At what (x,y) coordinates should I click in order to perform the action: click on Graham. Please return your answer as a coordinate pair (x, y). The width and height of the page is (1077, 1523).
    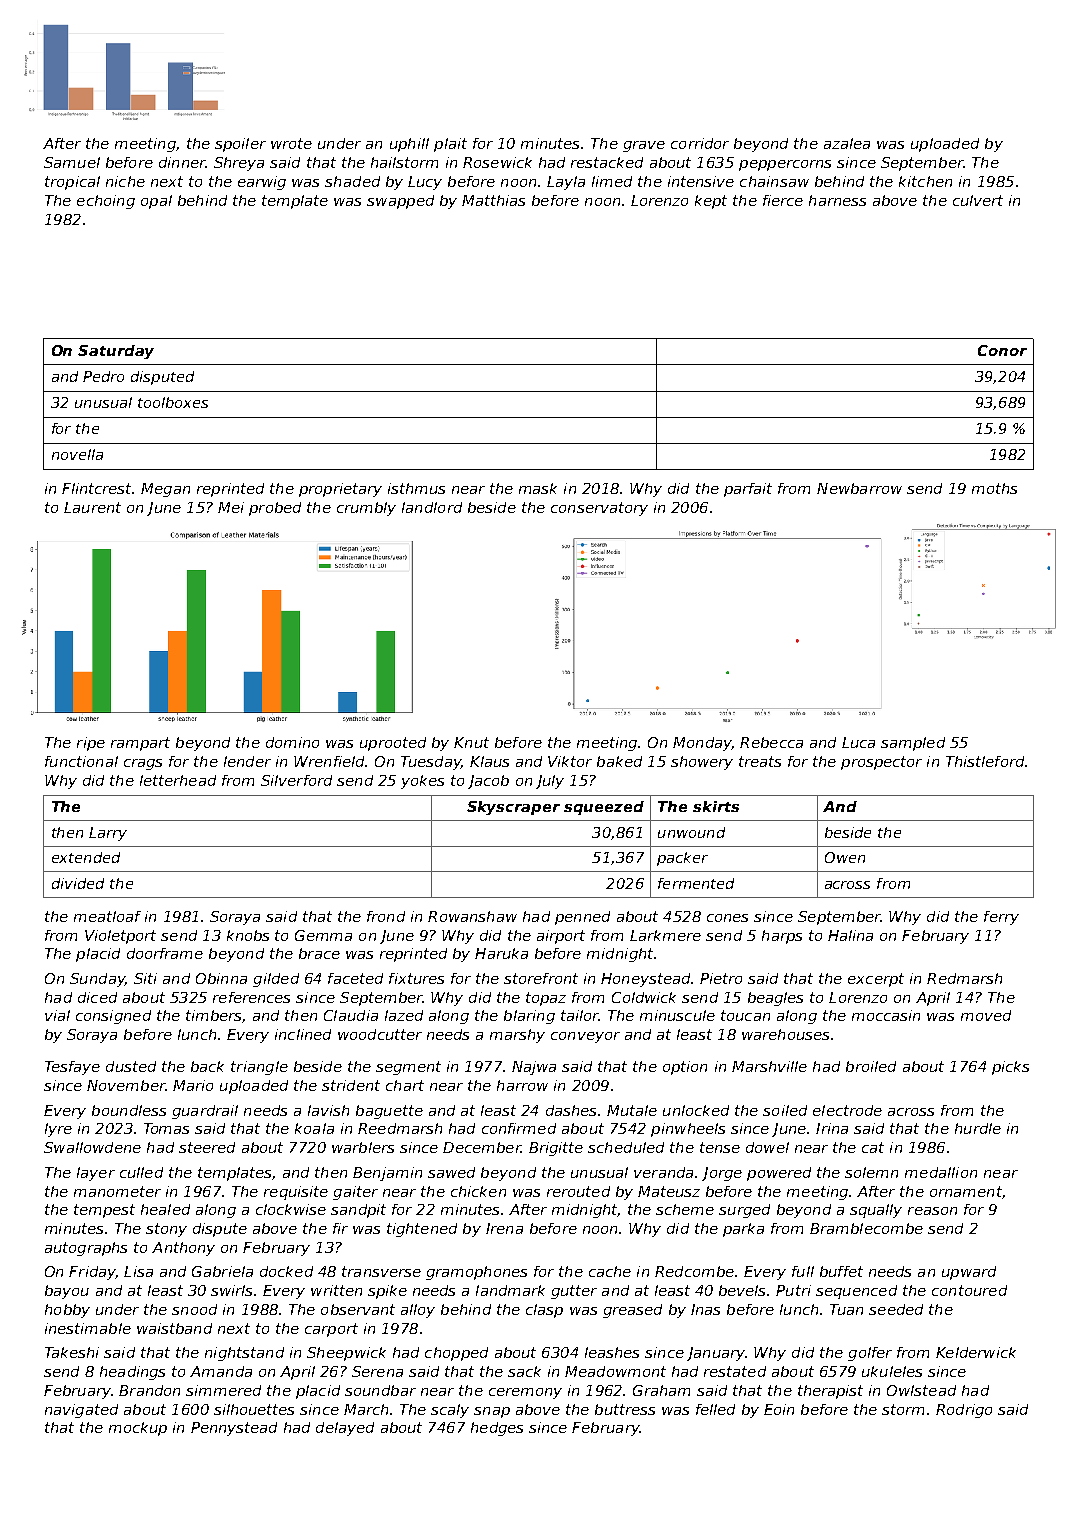
    Looking at the image, I should click on (661, 1390).
